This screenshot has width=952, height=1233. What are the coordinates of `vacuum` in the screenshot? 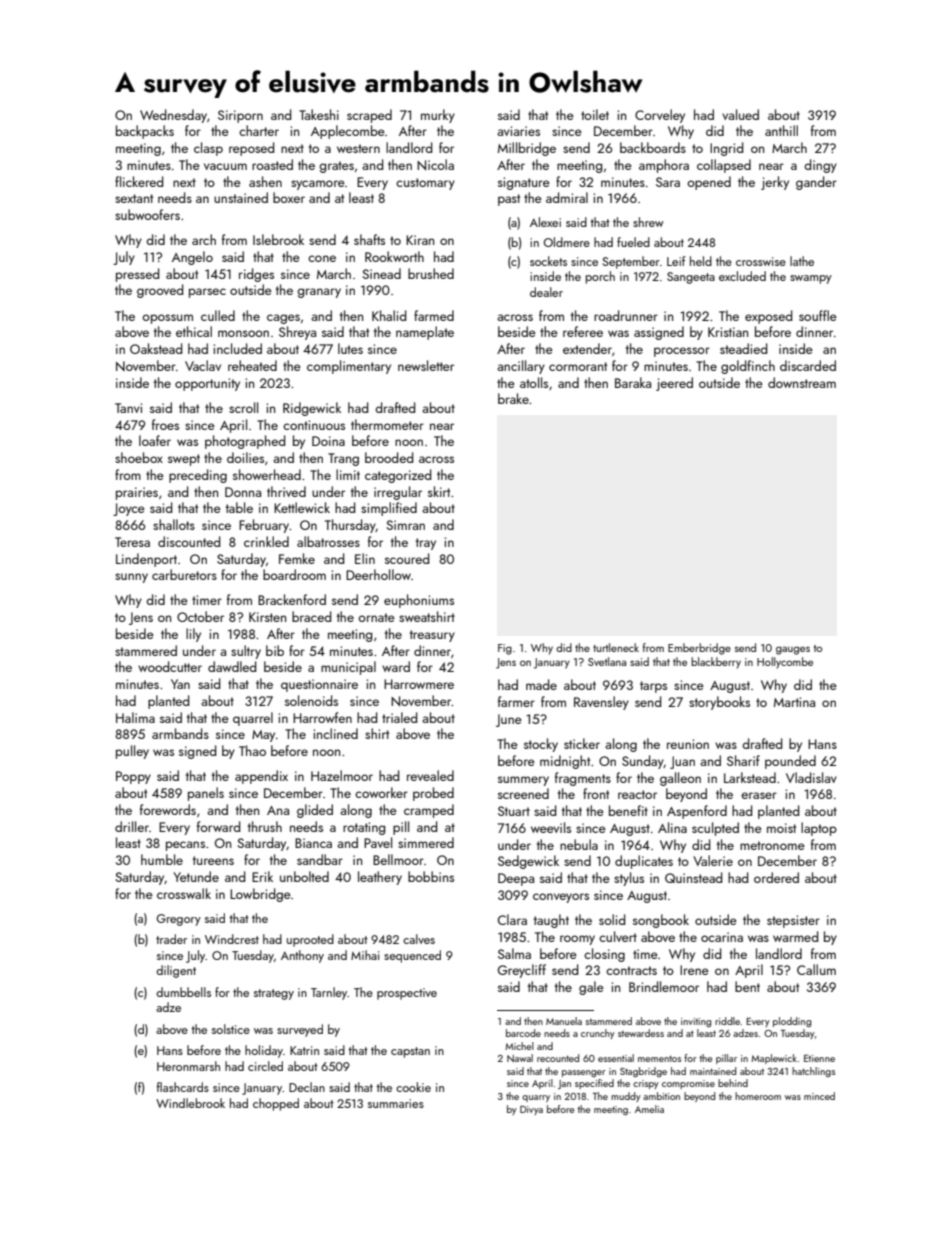 It's located at (225, 166).
